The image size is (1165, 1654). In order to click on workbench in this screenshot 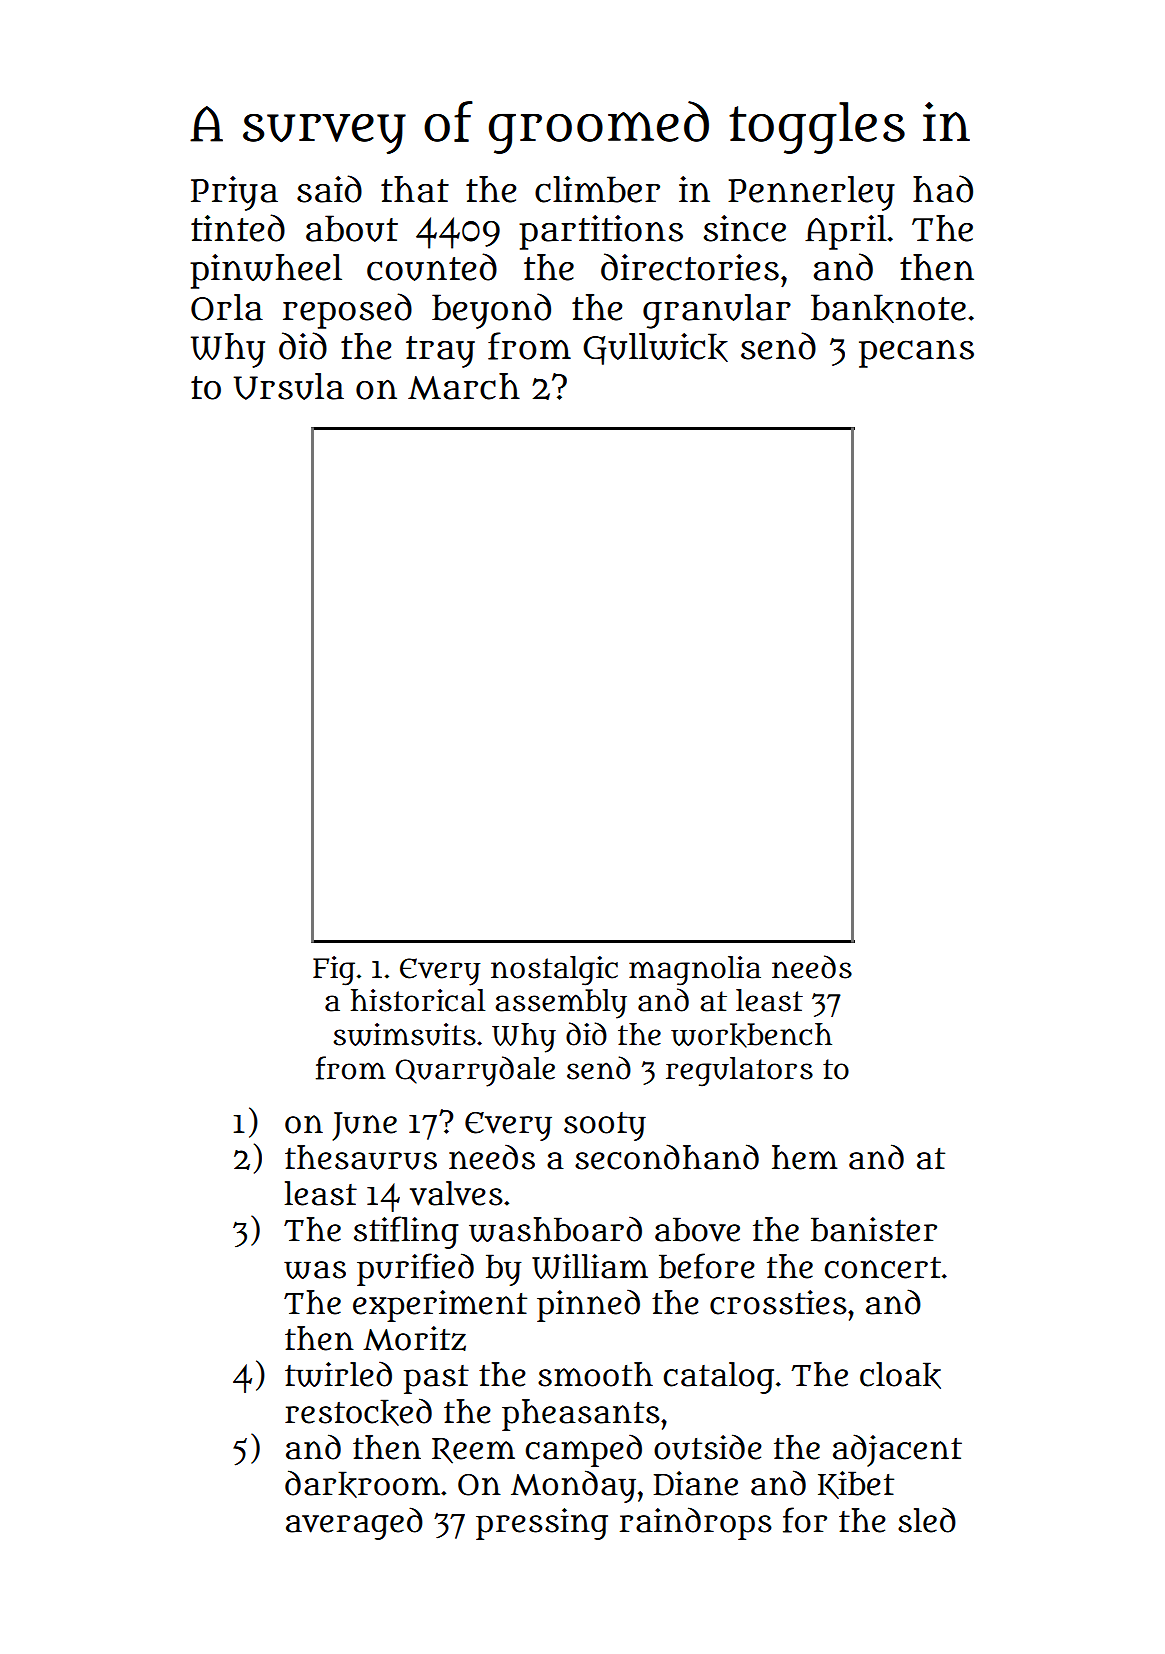, I will do `click(751, 1035)`.
